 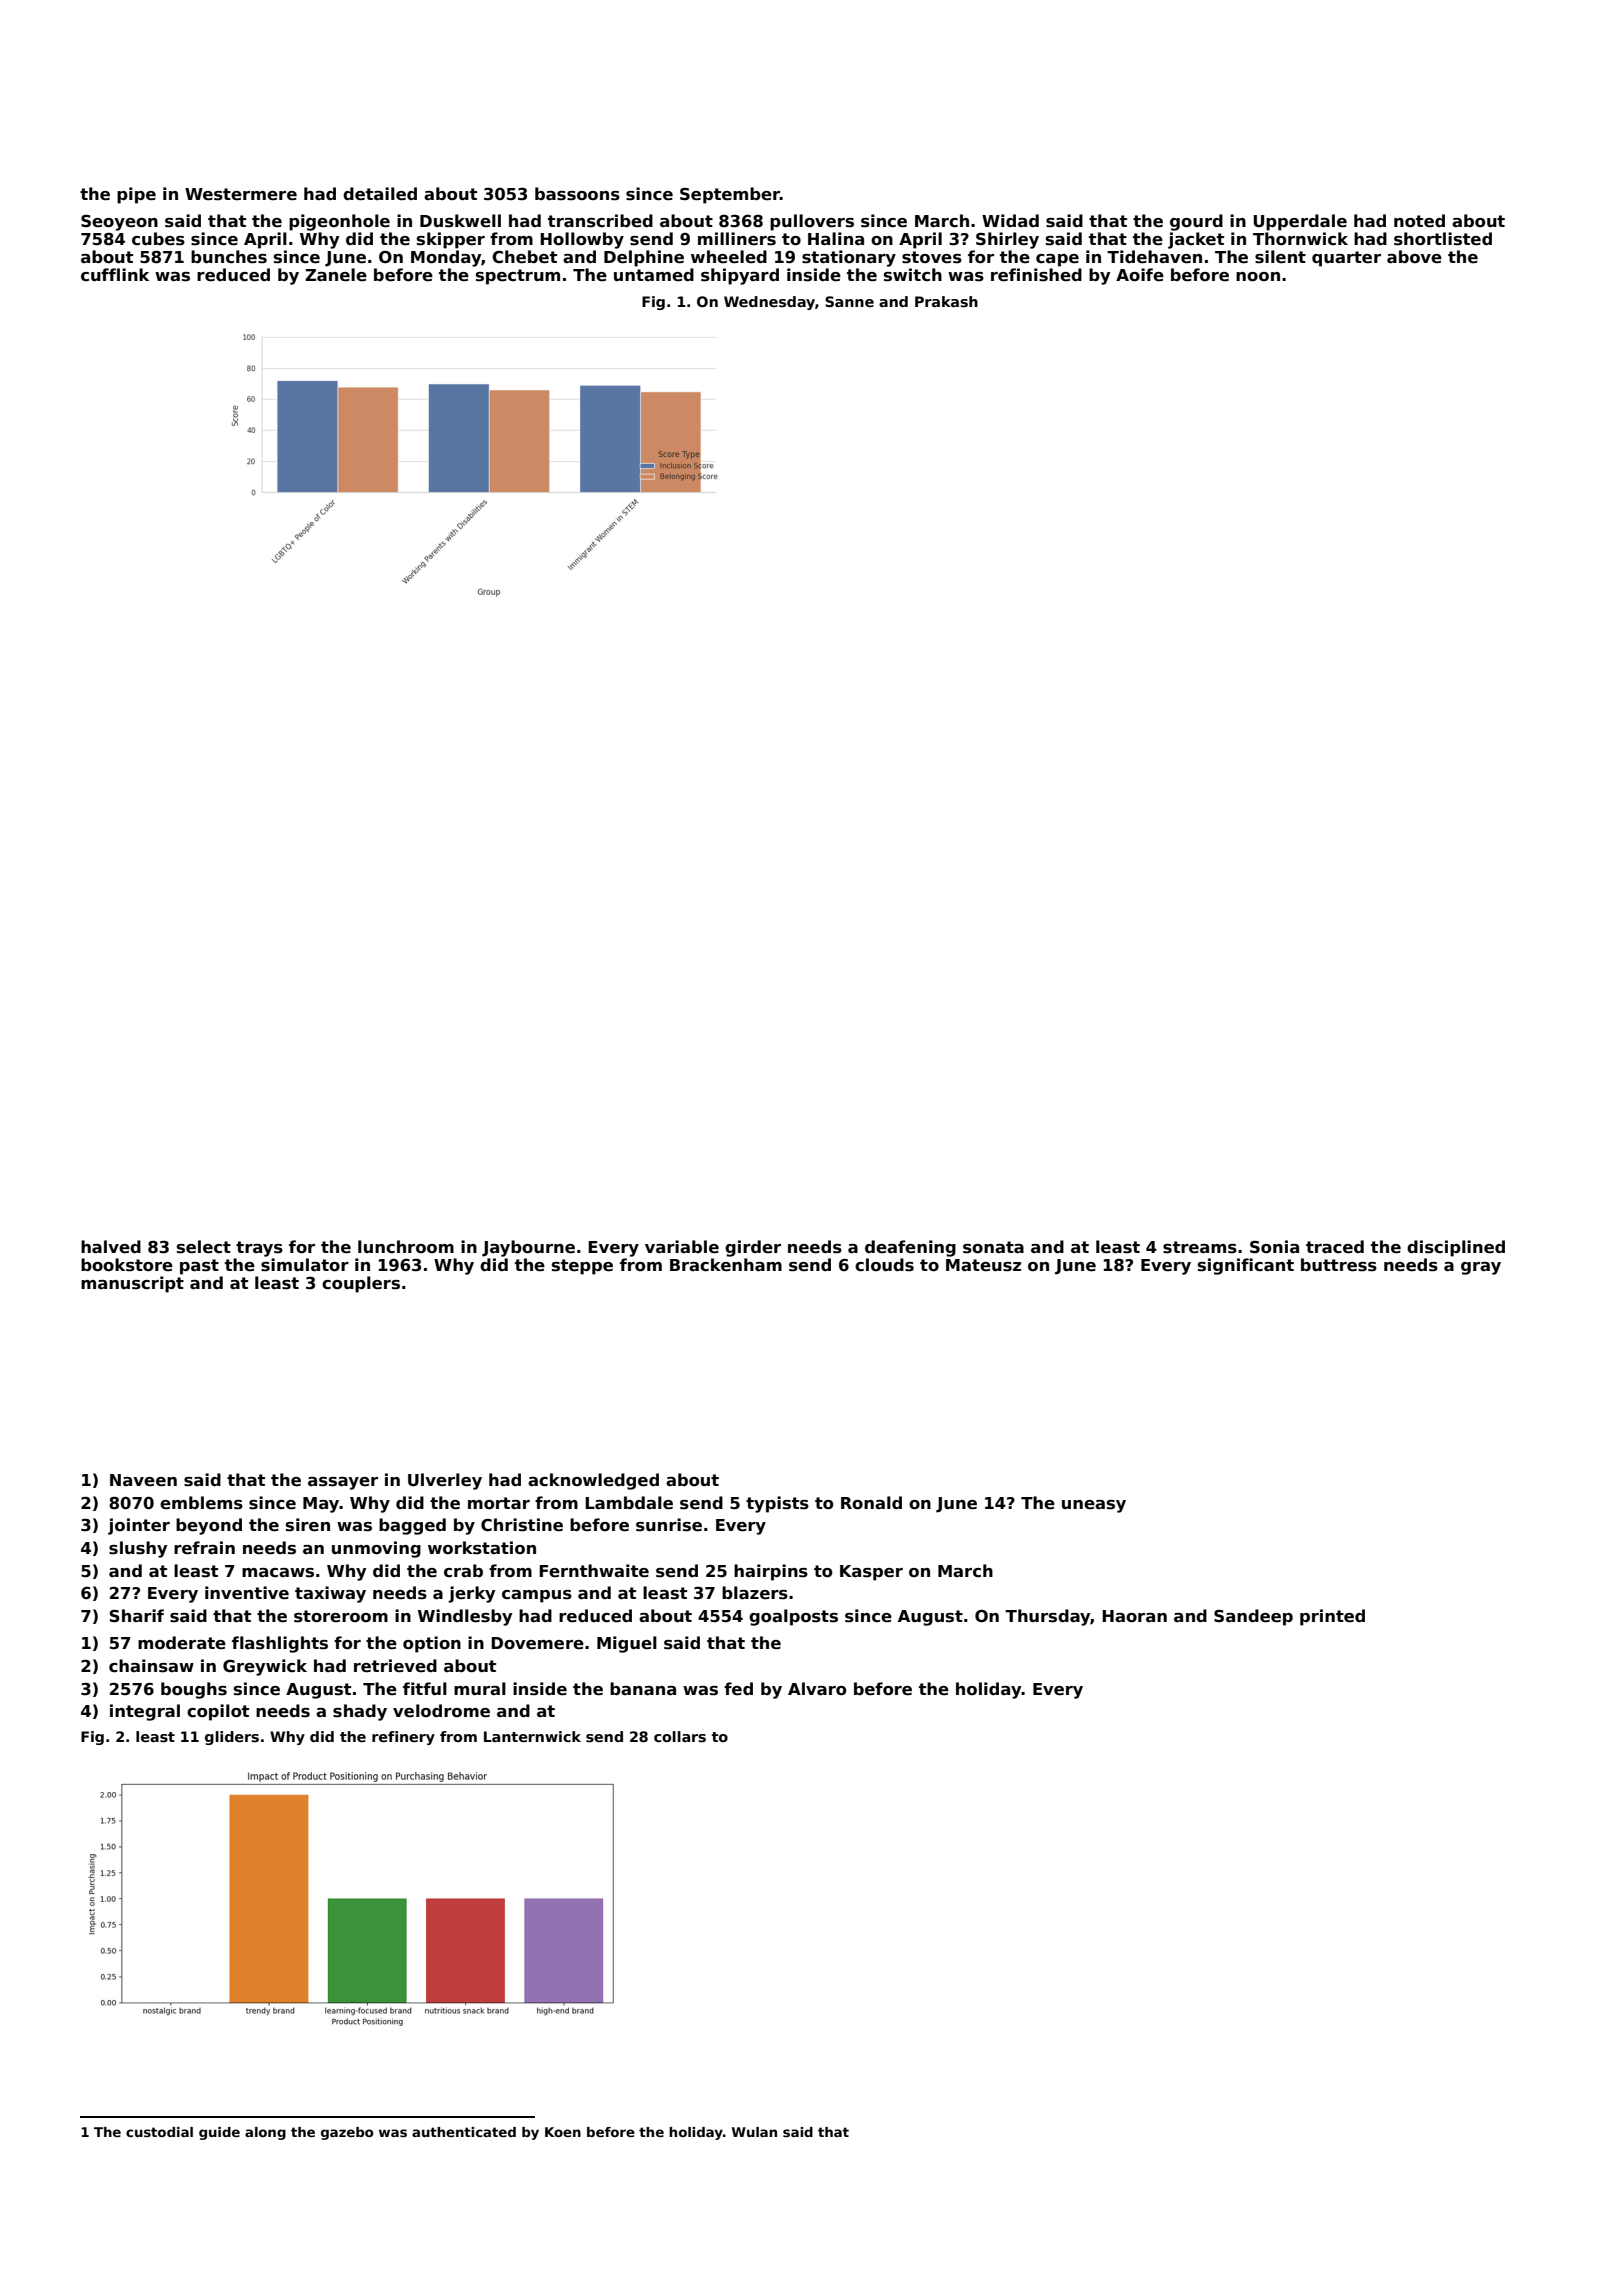 What do you see at coordinates (1339, 1265) in the screenshot?
I see `buttress` at bounding box center [1339, 1265].
